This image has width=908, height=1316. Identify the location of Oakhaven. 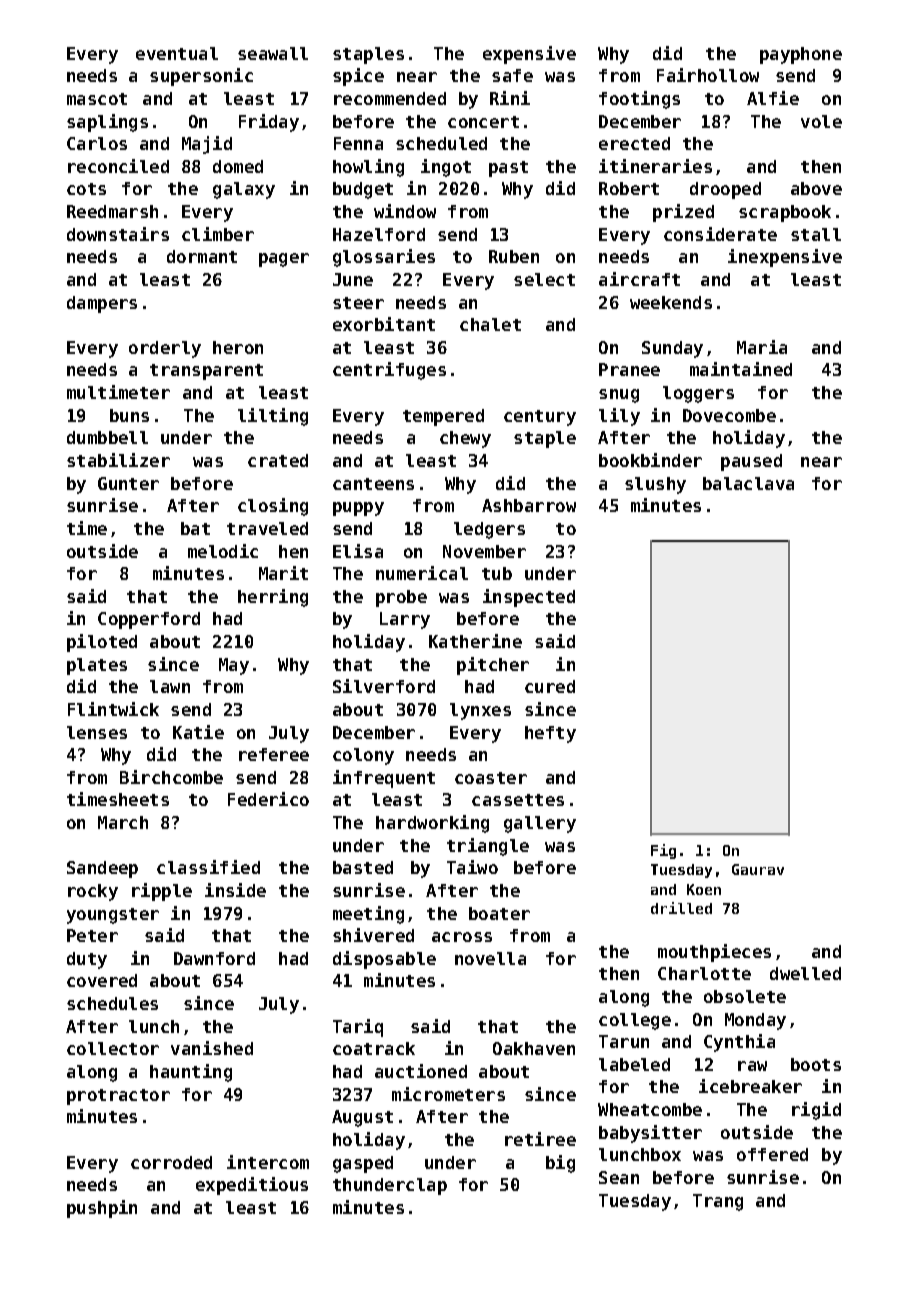
(534, 1048).
